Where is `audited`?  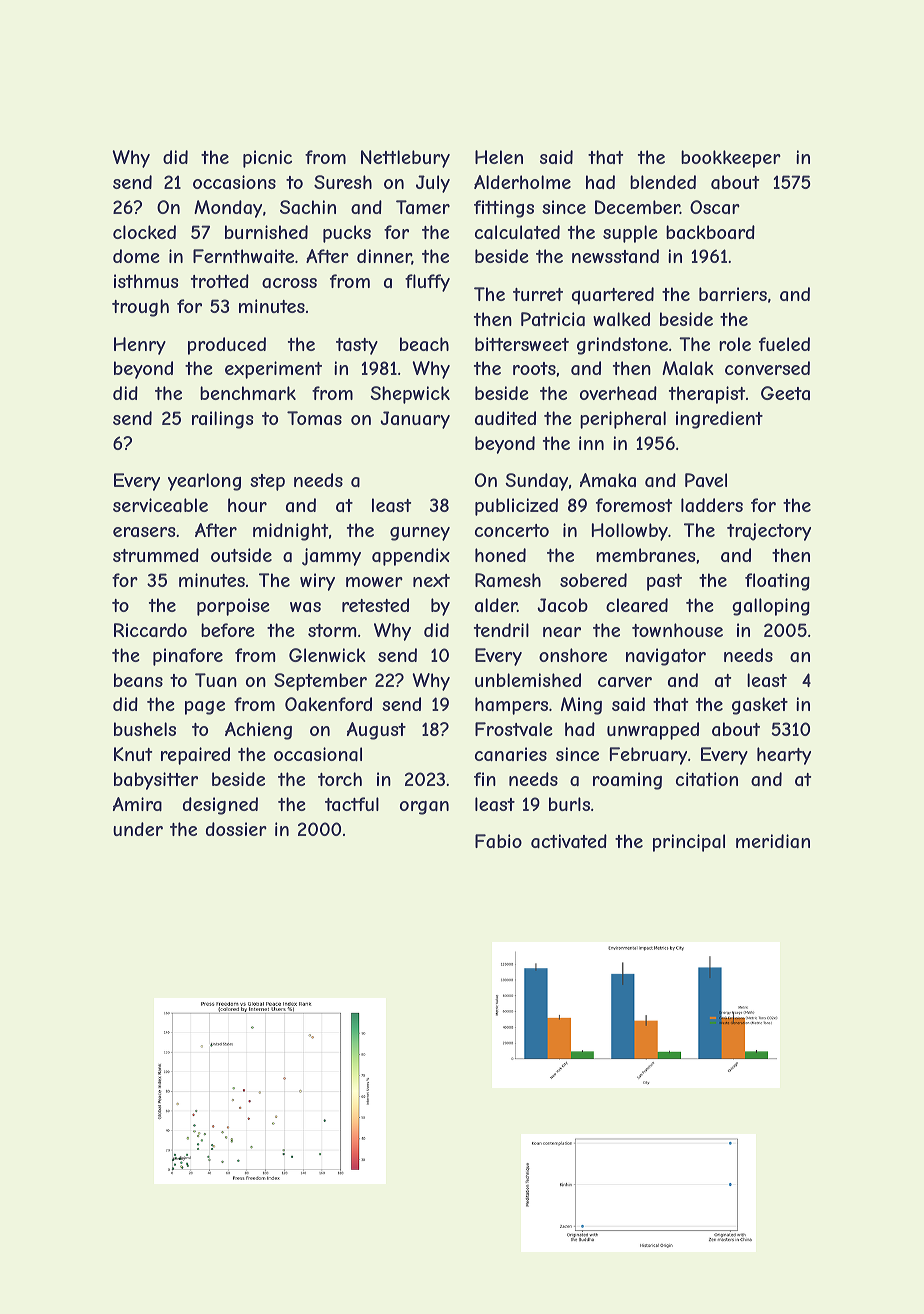
audited is located at coordinates (505, 418).
